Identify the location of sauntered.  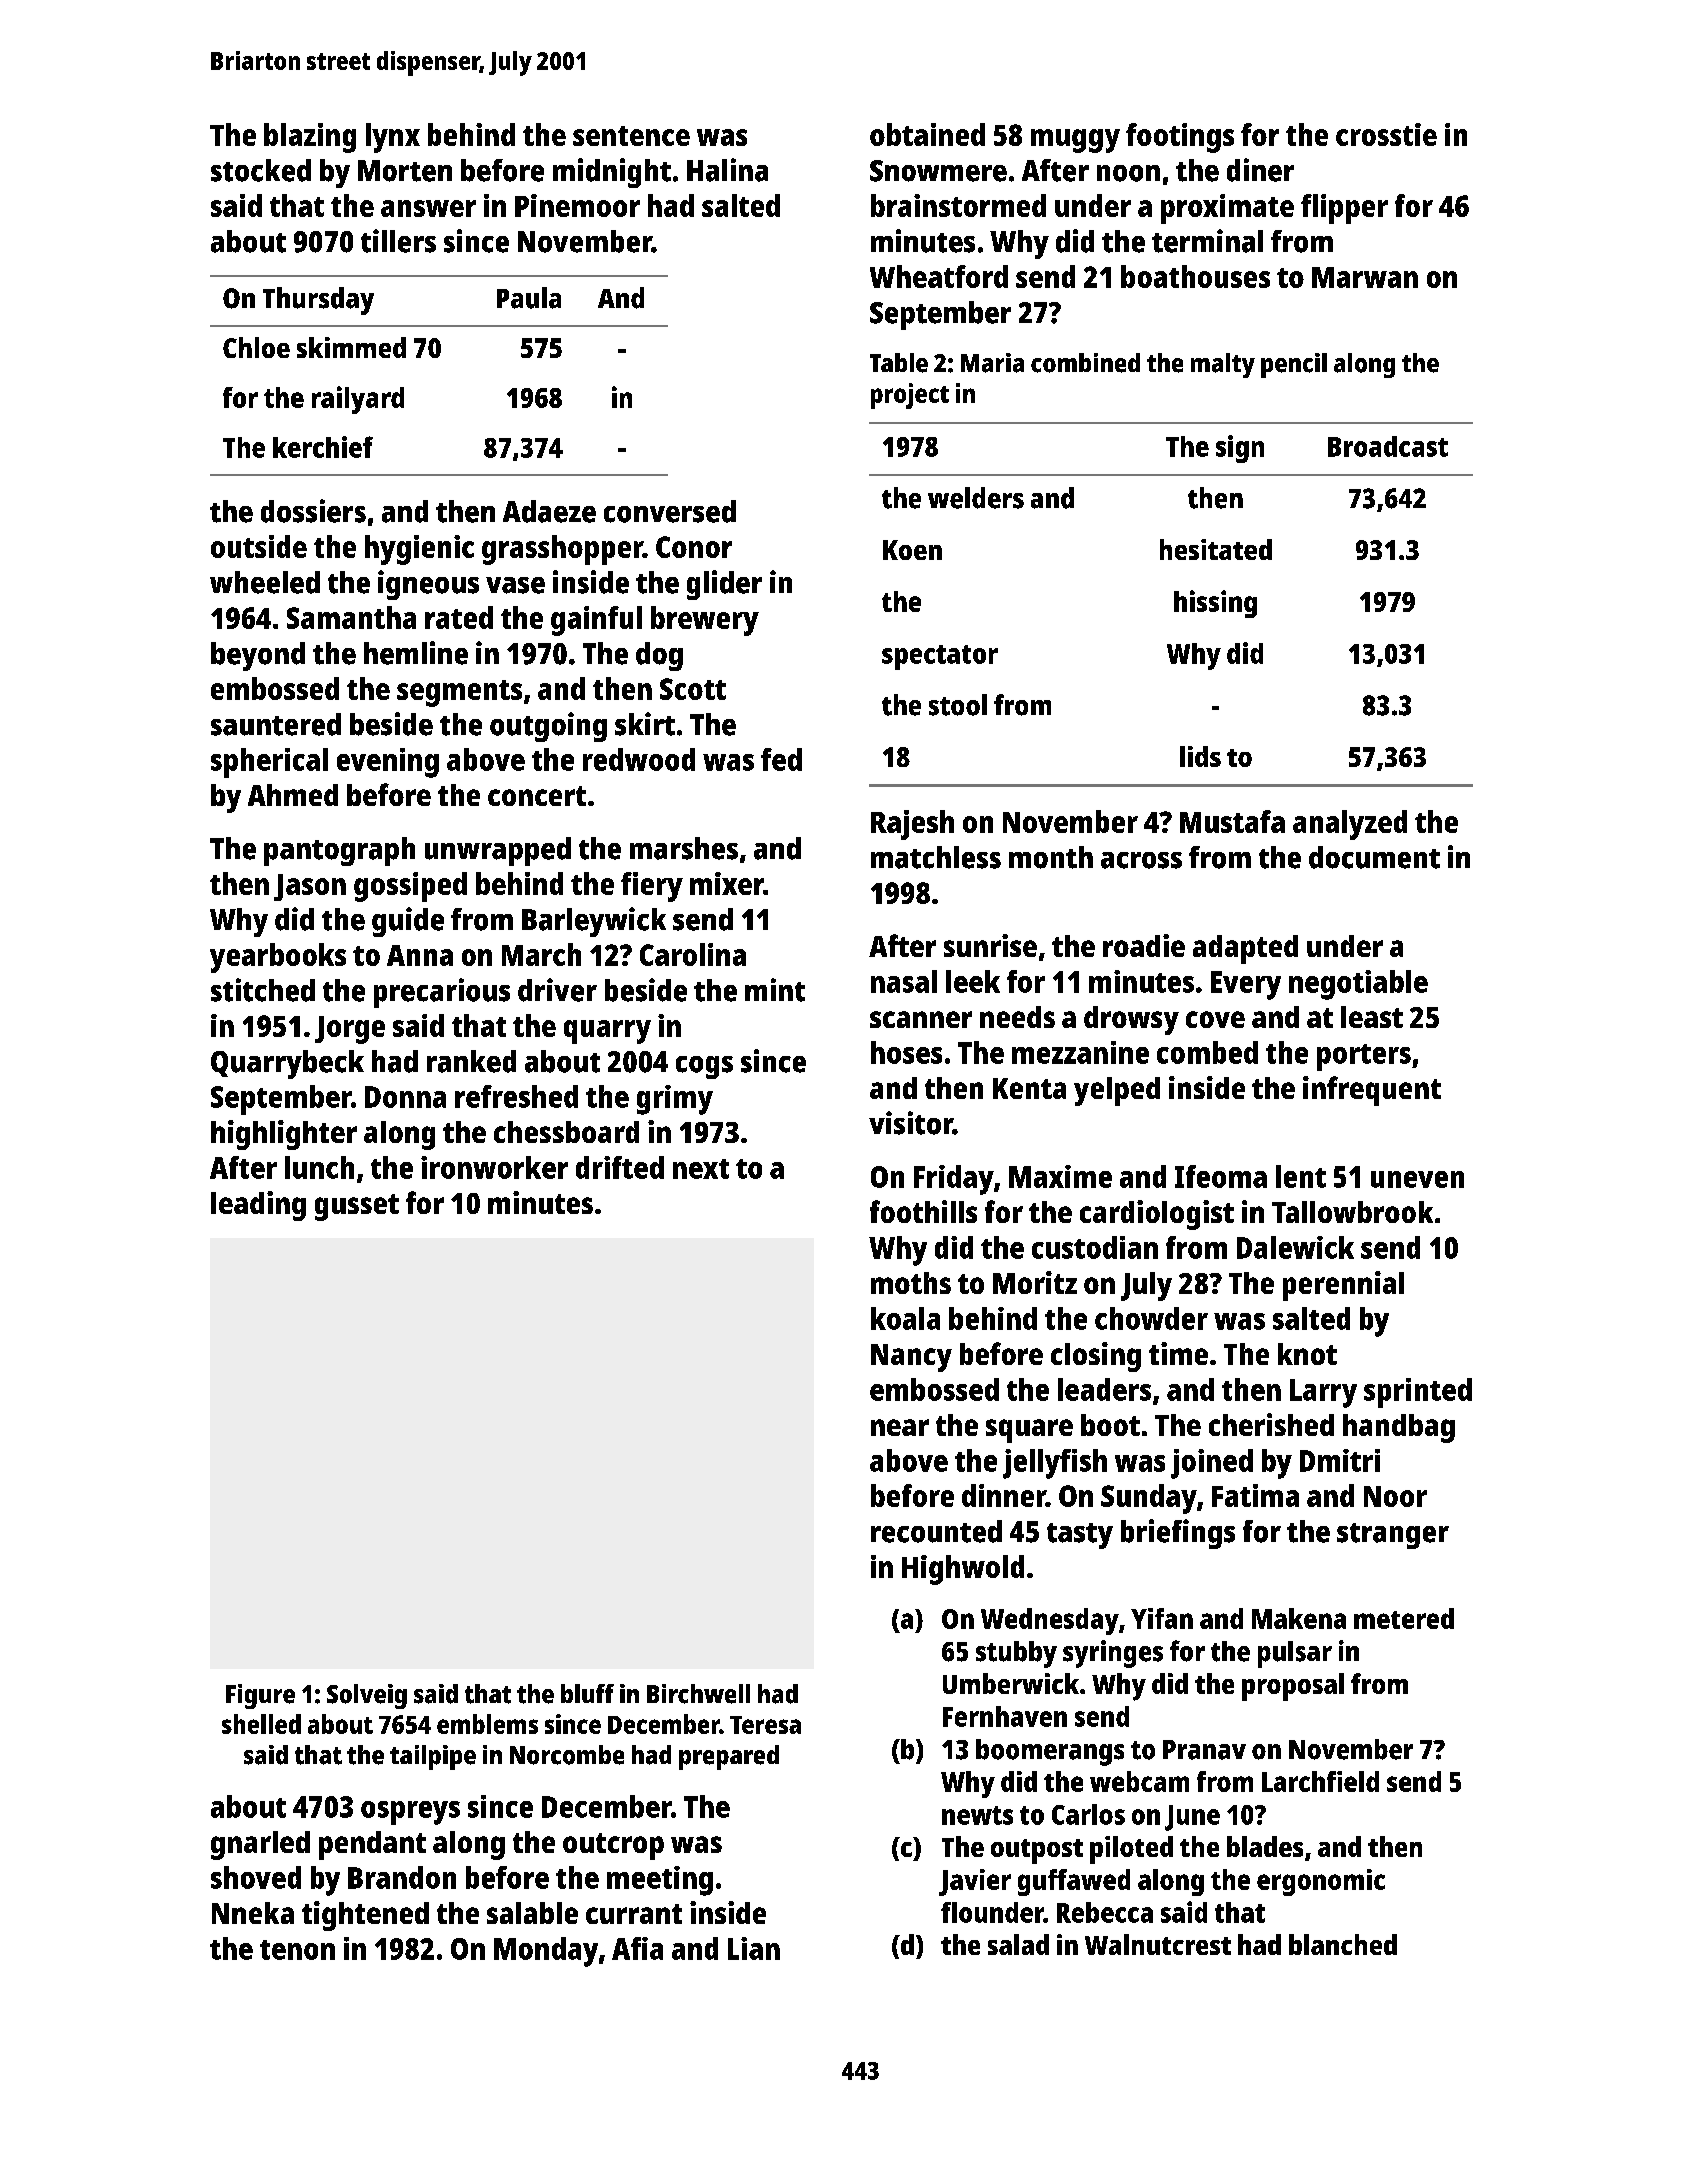
(276, 724).
